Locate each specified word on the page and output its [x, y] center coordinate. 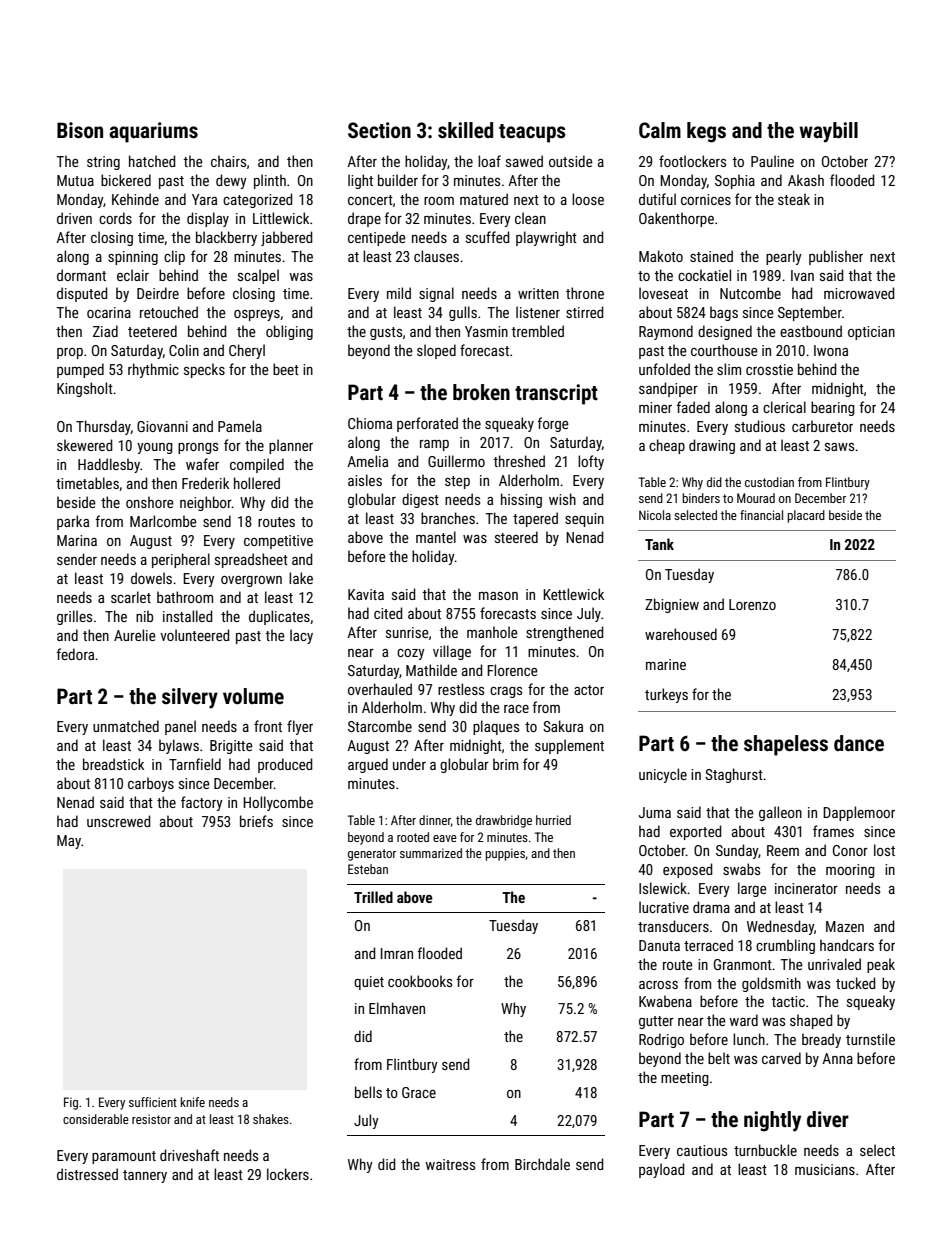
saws [839, 447]
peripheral [181, 560]
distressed [87, 1174]
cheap [667, 446]
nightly [772, 1121]
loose [588, 199]
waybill [829, 132]
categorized [258, 200]
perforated [427, 424]
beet [286, 369]
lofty [591, 462]
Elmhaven [397, 1008]
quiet [369, 983]
